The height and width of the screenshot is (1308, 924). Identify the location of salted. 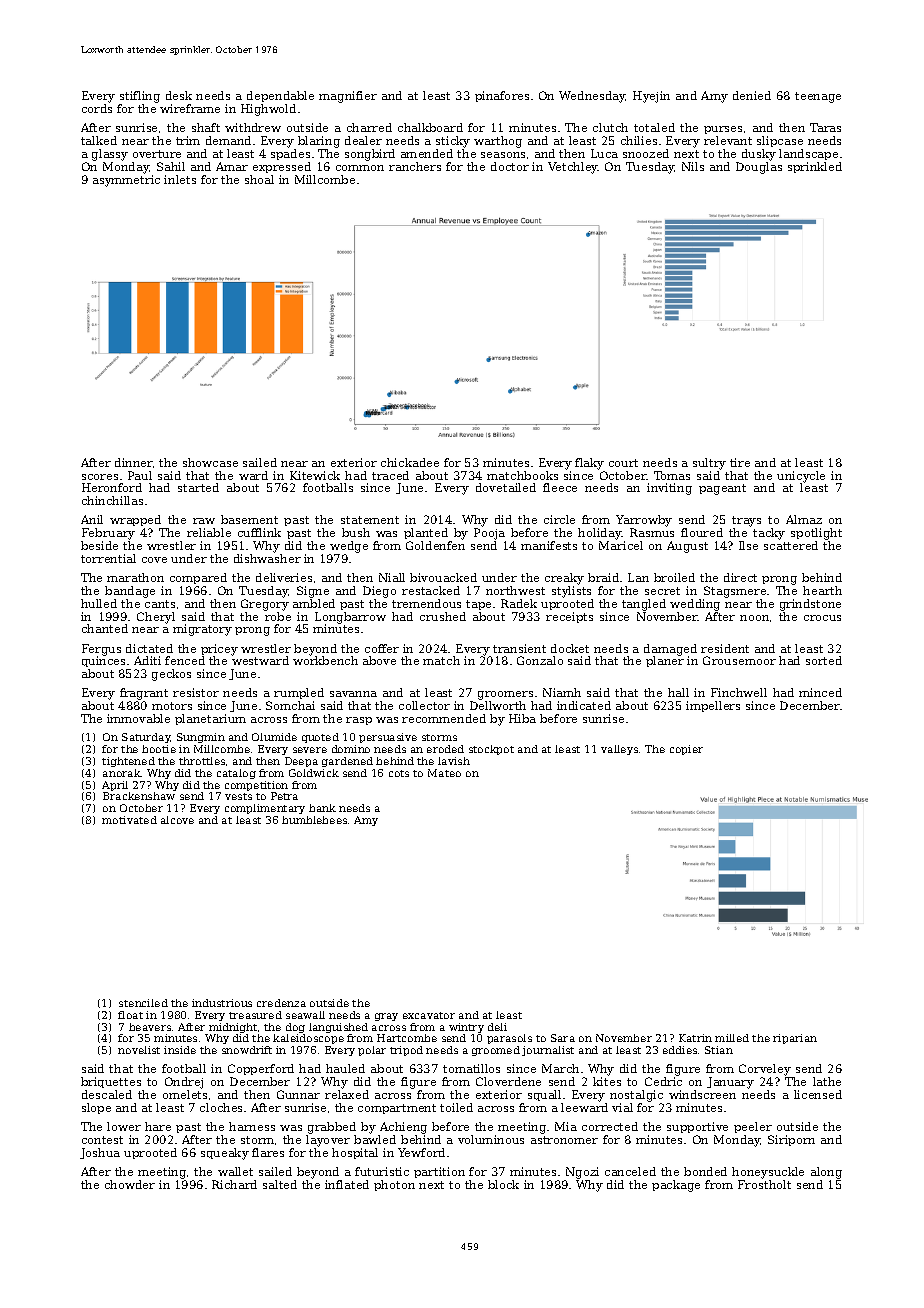
(280, 1184).
